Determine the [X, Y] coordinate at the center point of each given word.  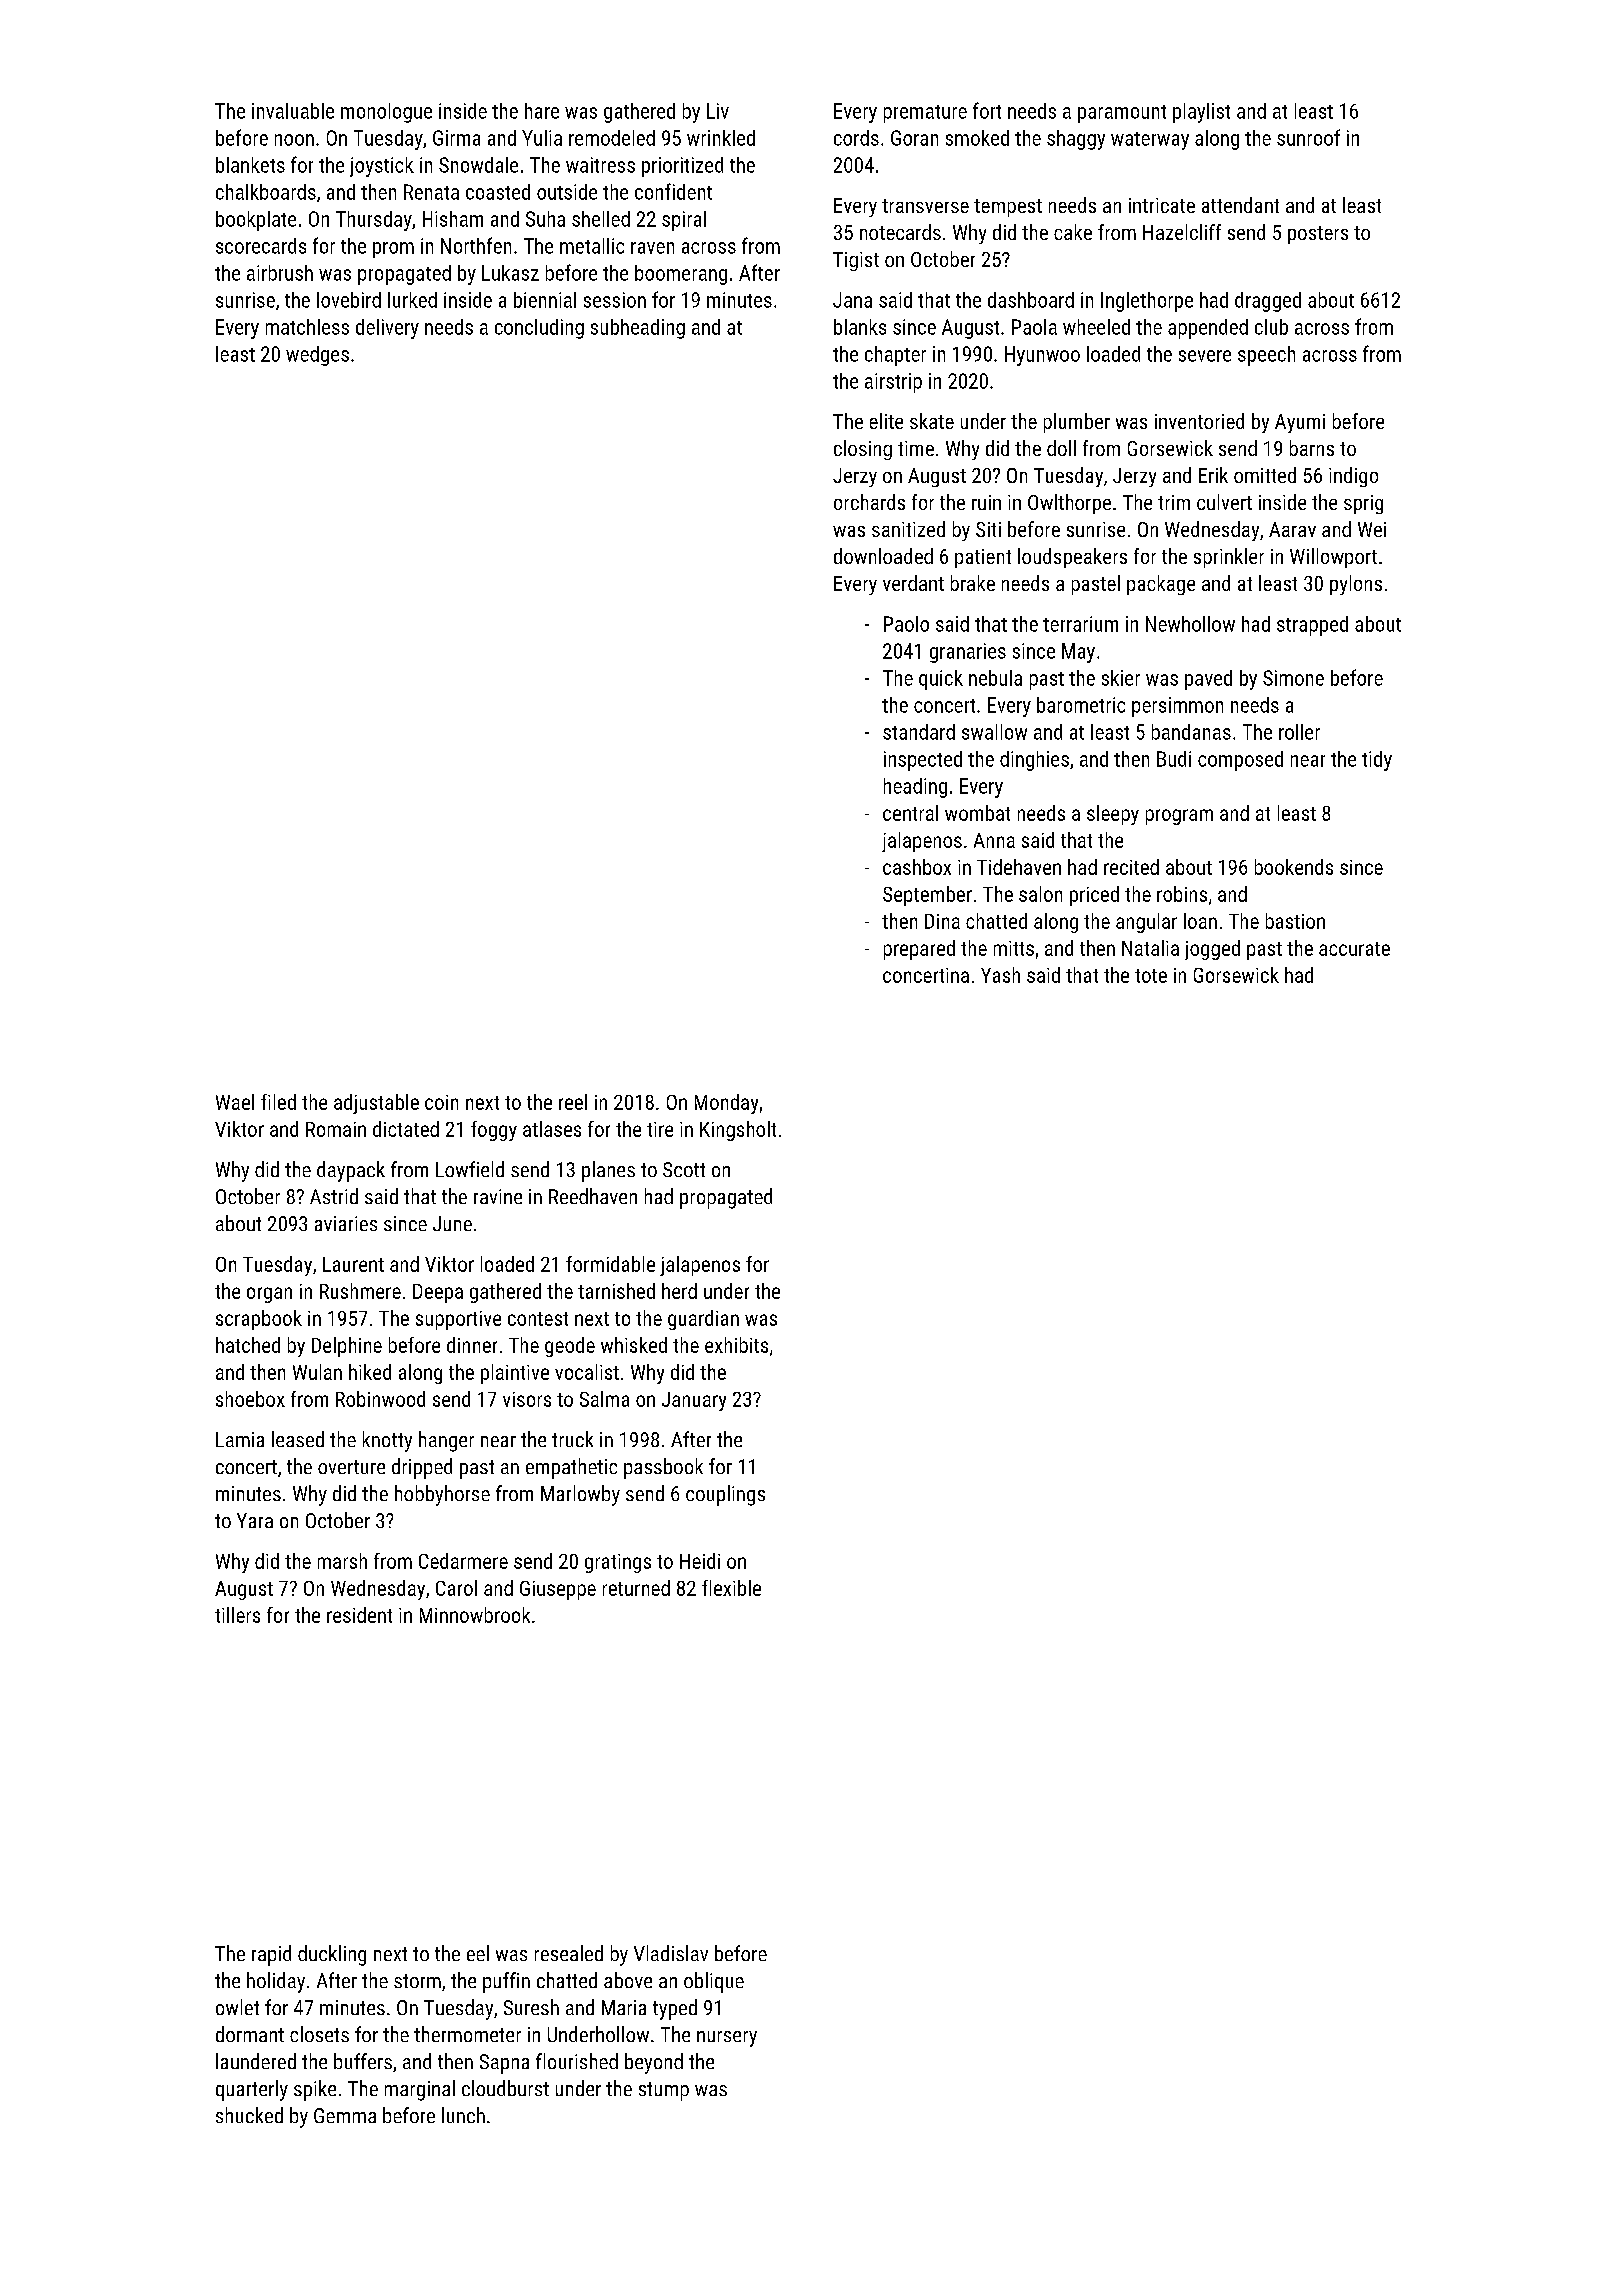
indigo [1353, 477]
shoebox [250, 1399]
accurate [1354, 949]
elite [886, 421]
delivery [387, 329]
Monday [726, 1104]
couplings [725, 1495]
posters [1318, 235]
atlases [552, 1129]
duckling [332, 1955]
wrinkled [721, 138]
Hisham [453, 219]
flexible [731, 1588]
